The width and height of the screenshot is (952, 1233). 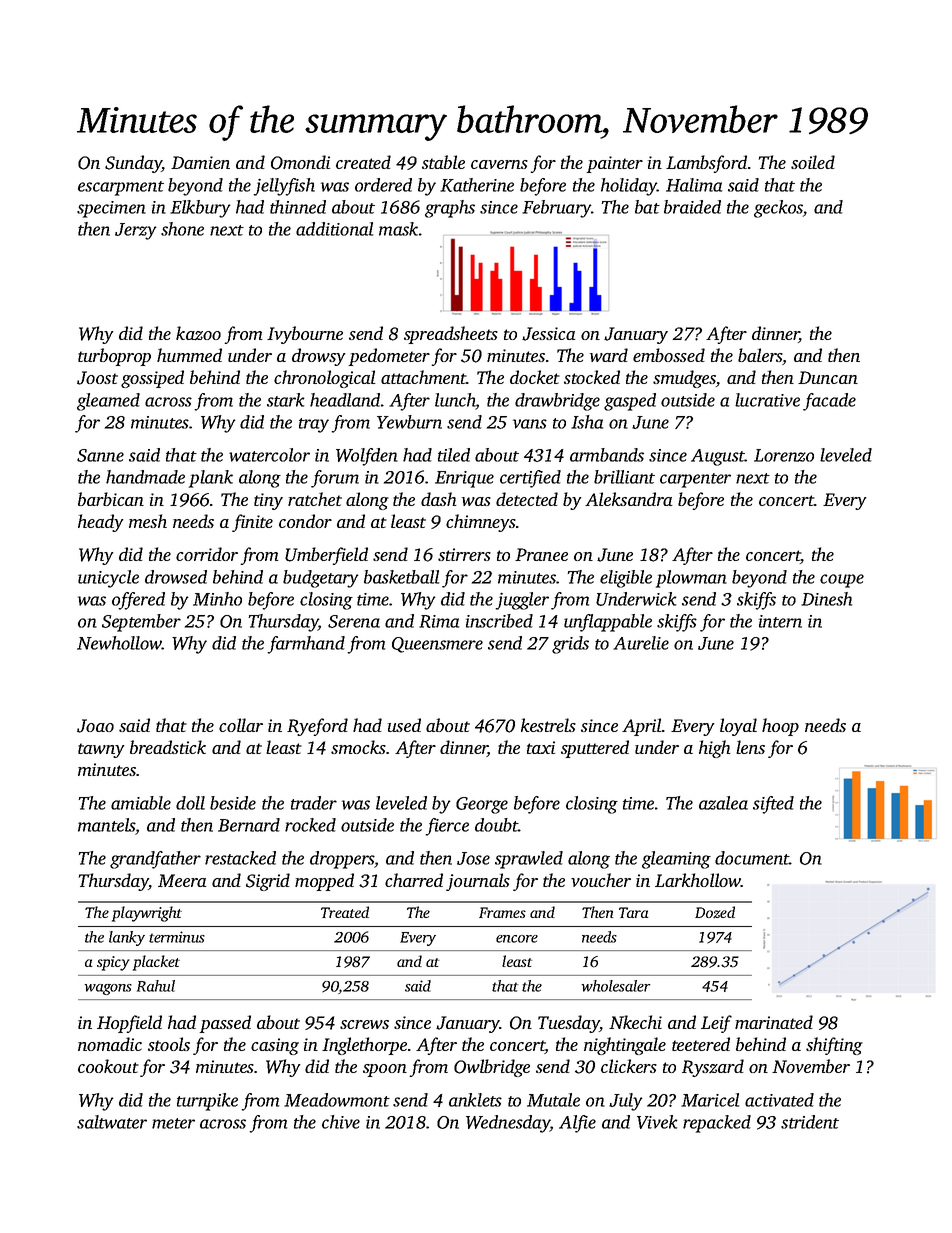 I want to click on Owlbridge, so click(x=492, y=1068).
